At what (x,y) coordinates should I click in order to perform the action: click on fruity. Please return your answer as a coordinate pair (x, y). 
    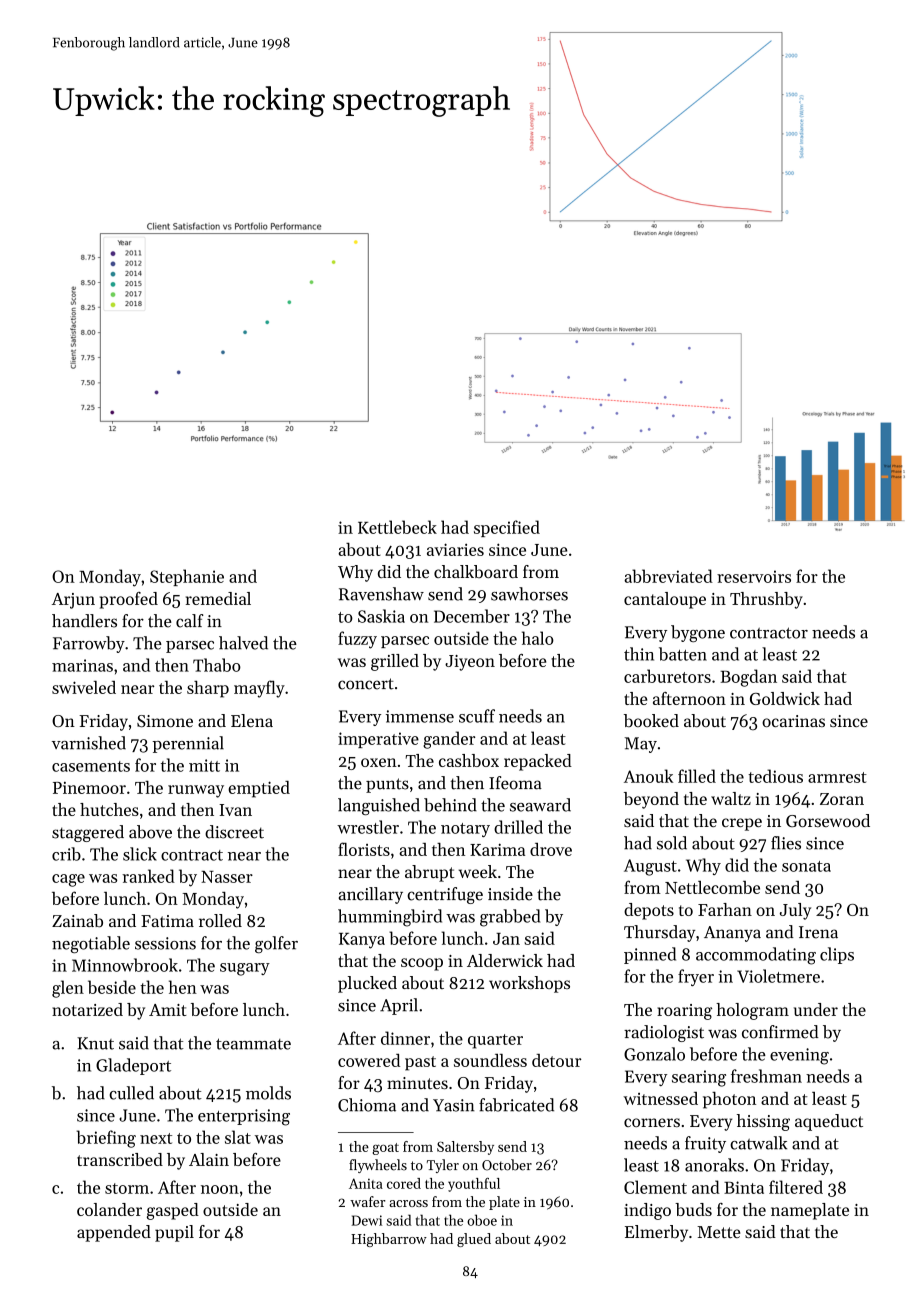
    Looking at the image, I should click on (705, 1144).
